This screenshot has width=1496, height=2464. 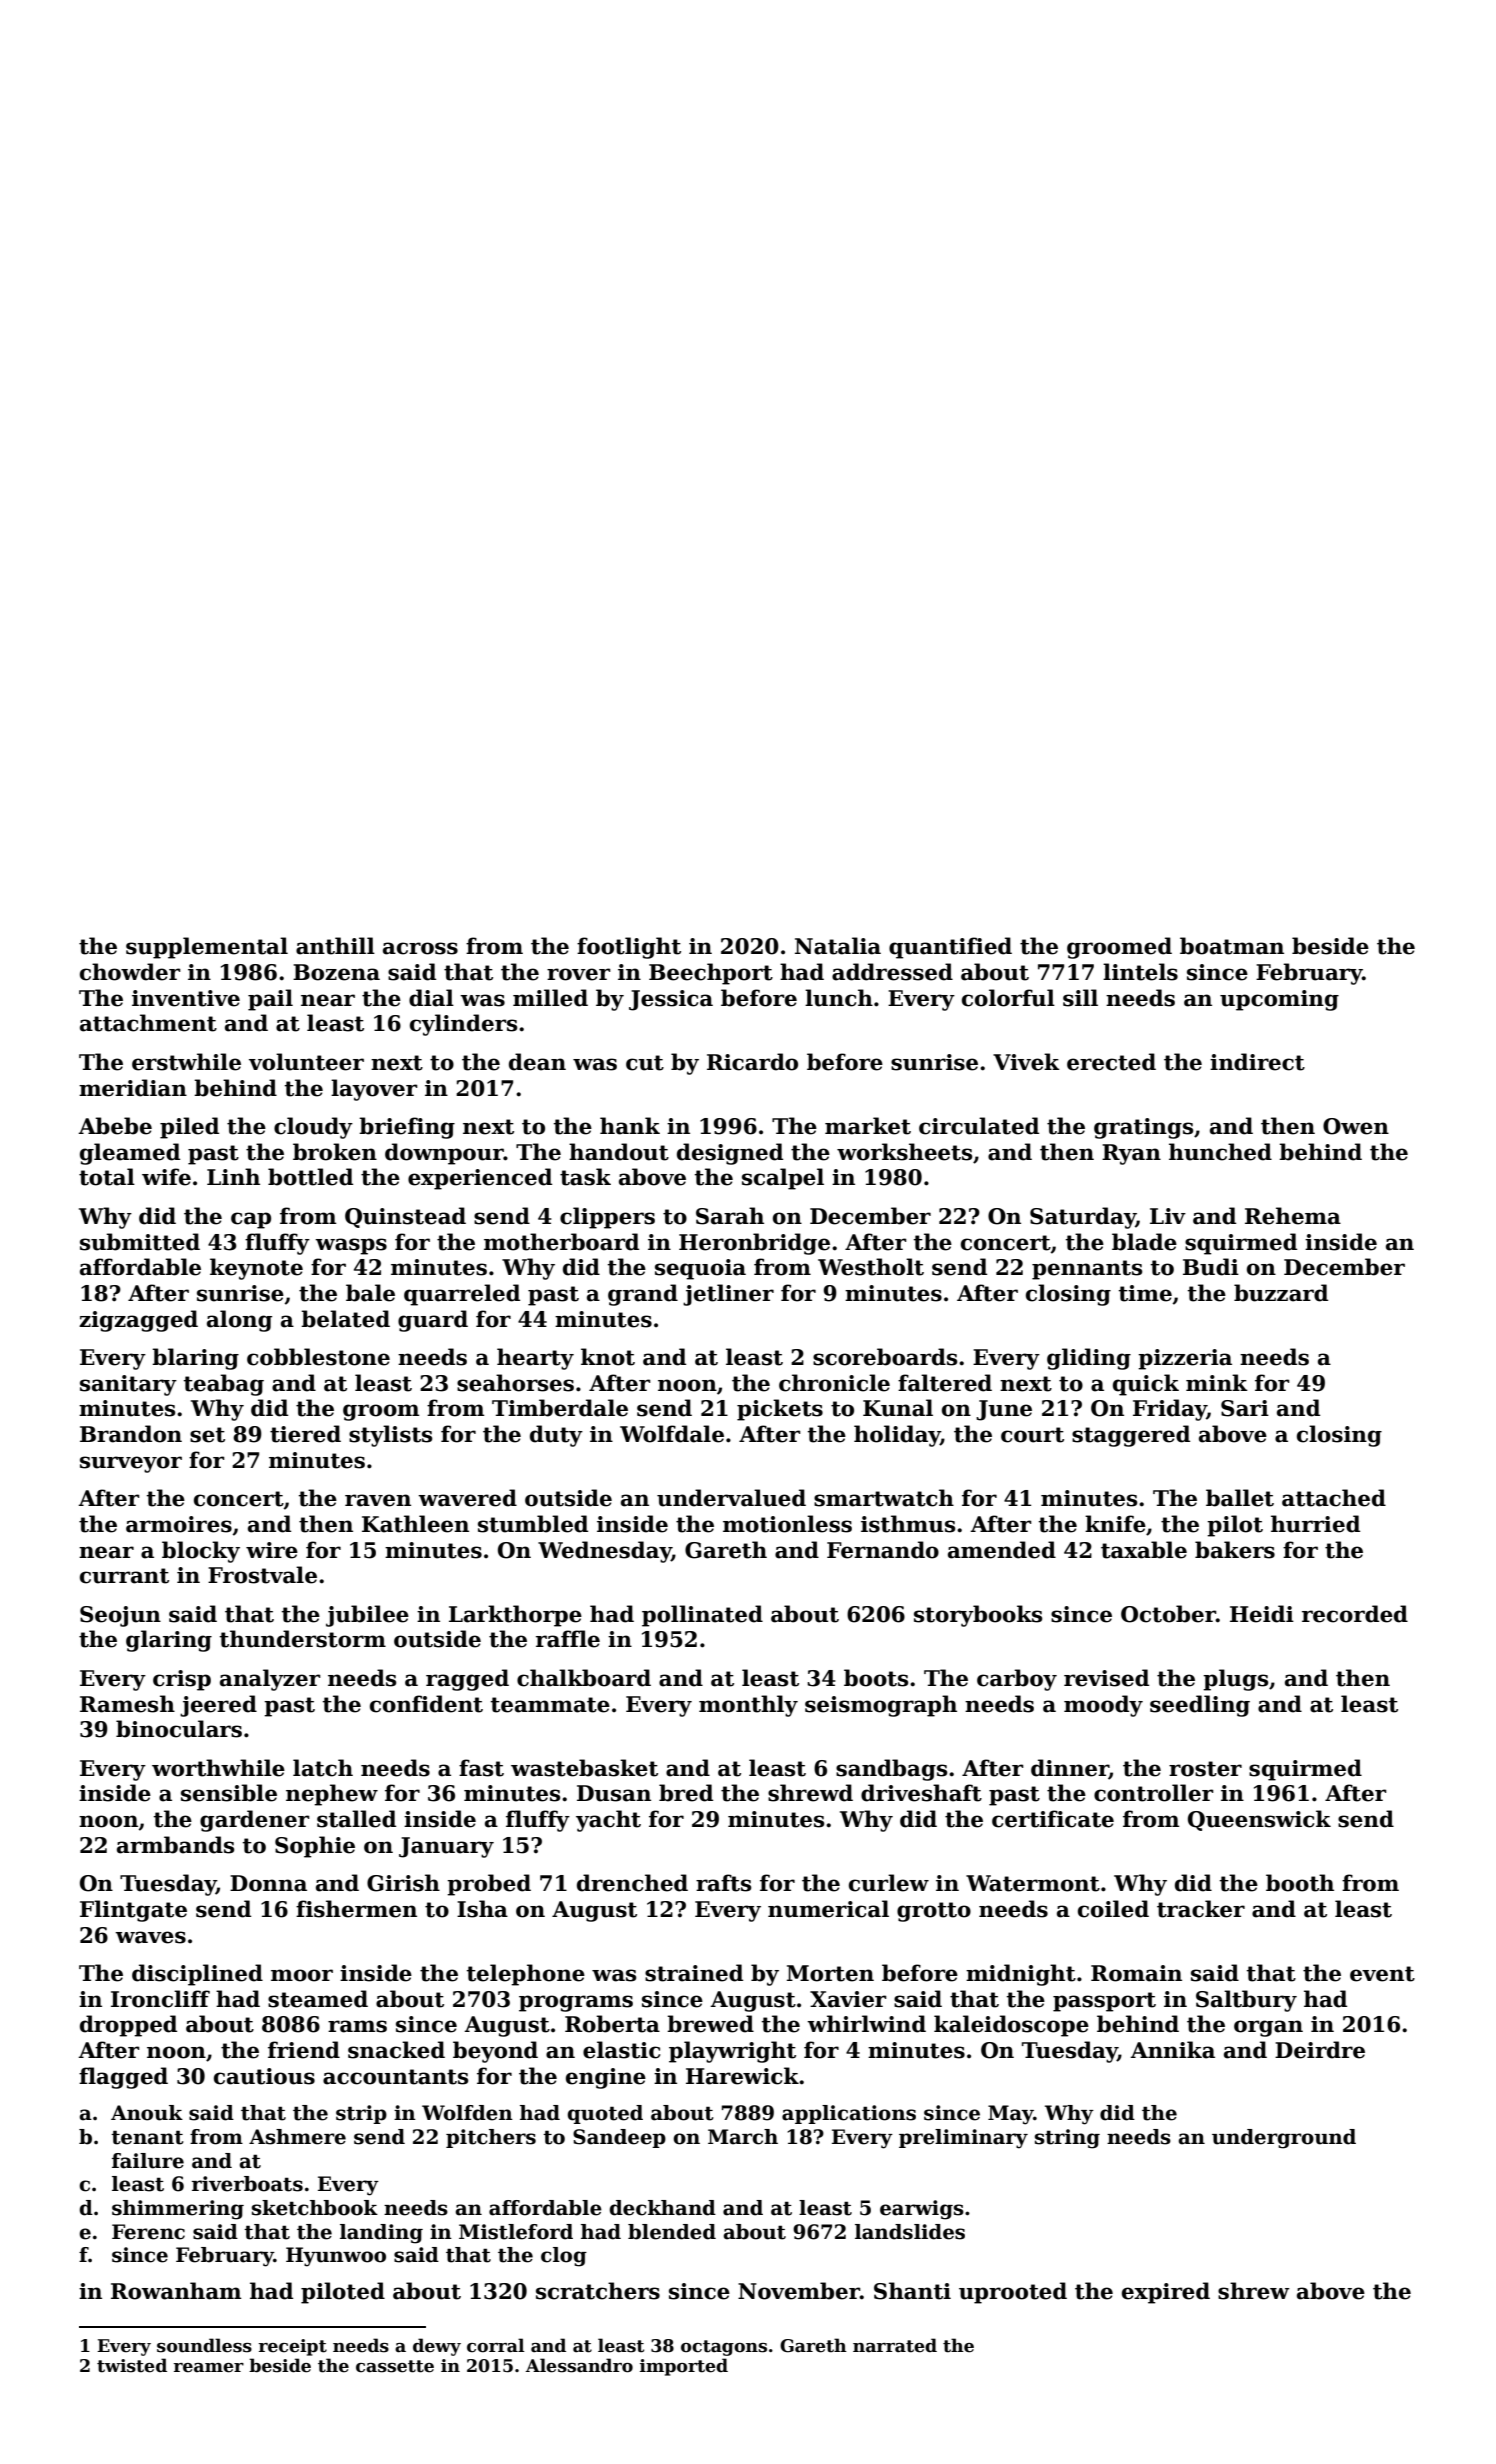 What do you see at coordinates (207, 948) in the screenshot?
I see `supplemental` at bounding box center [207, 948].
